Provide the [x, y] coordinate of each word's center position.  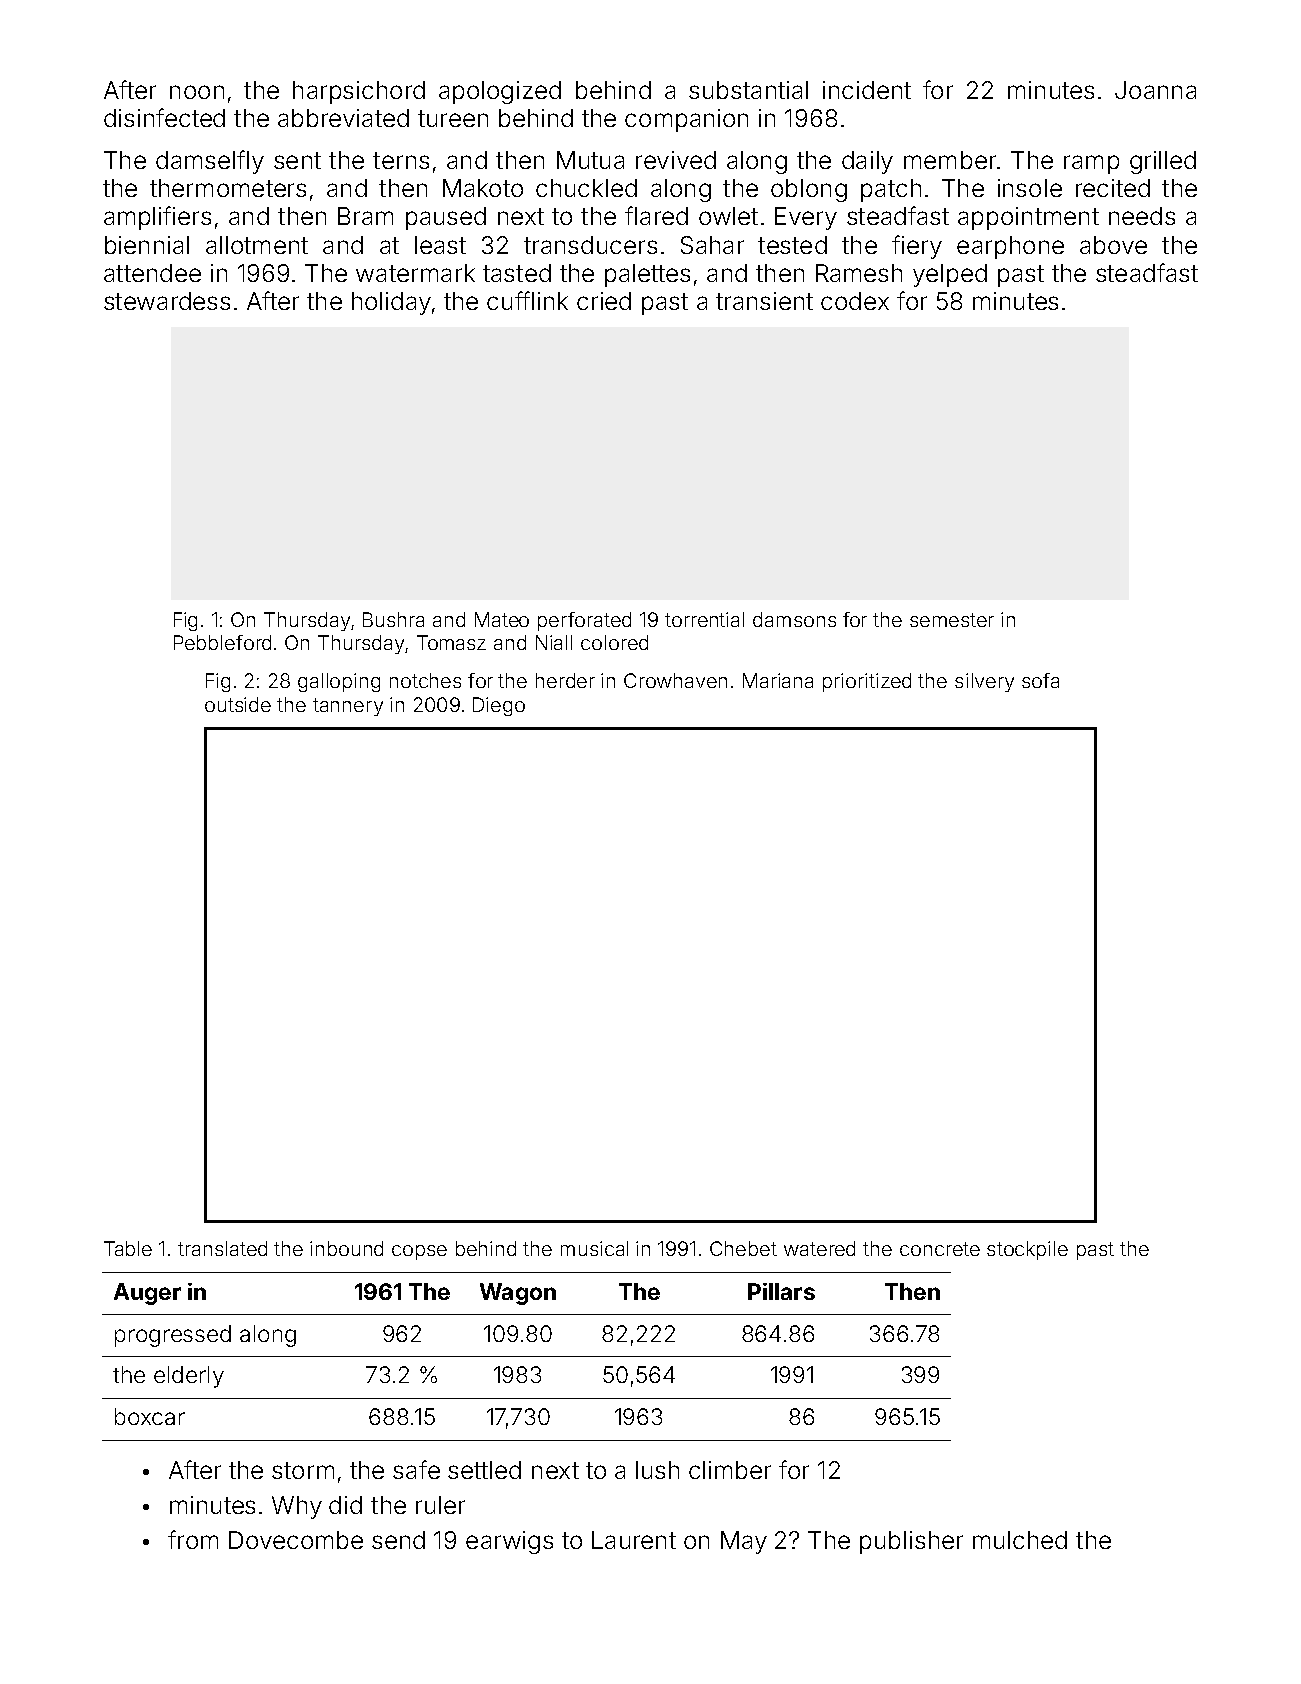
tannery [348, 707]
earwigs [509, 1542]
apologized [500, 92]
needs [1142, 216]
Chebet [743, 1248]
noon [197, 92]
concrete [940, 1249]
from [193, 1539]
